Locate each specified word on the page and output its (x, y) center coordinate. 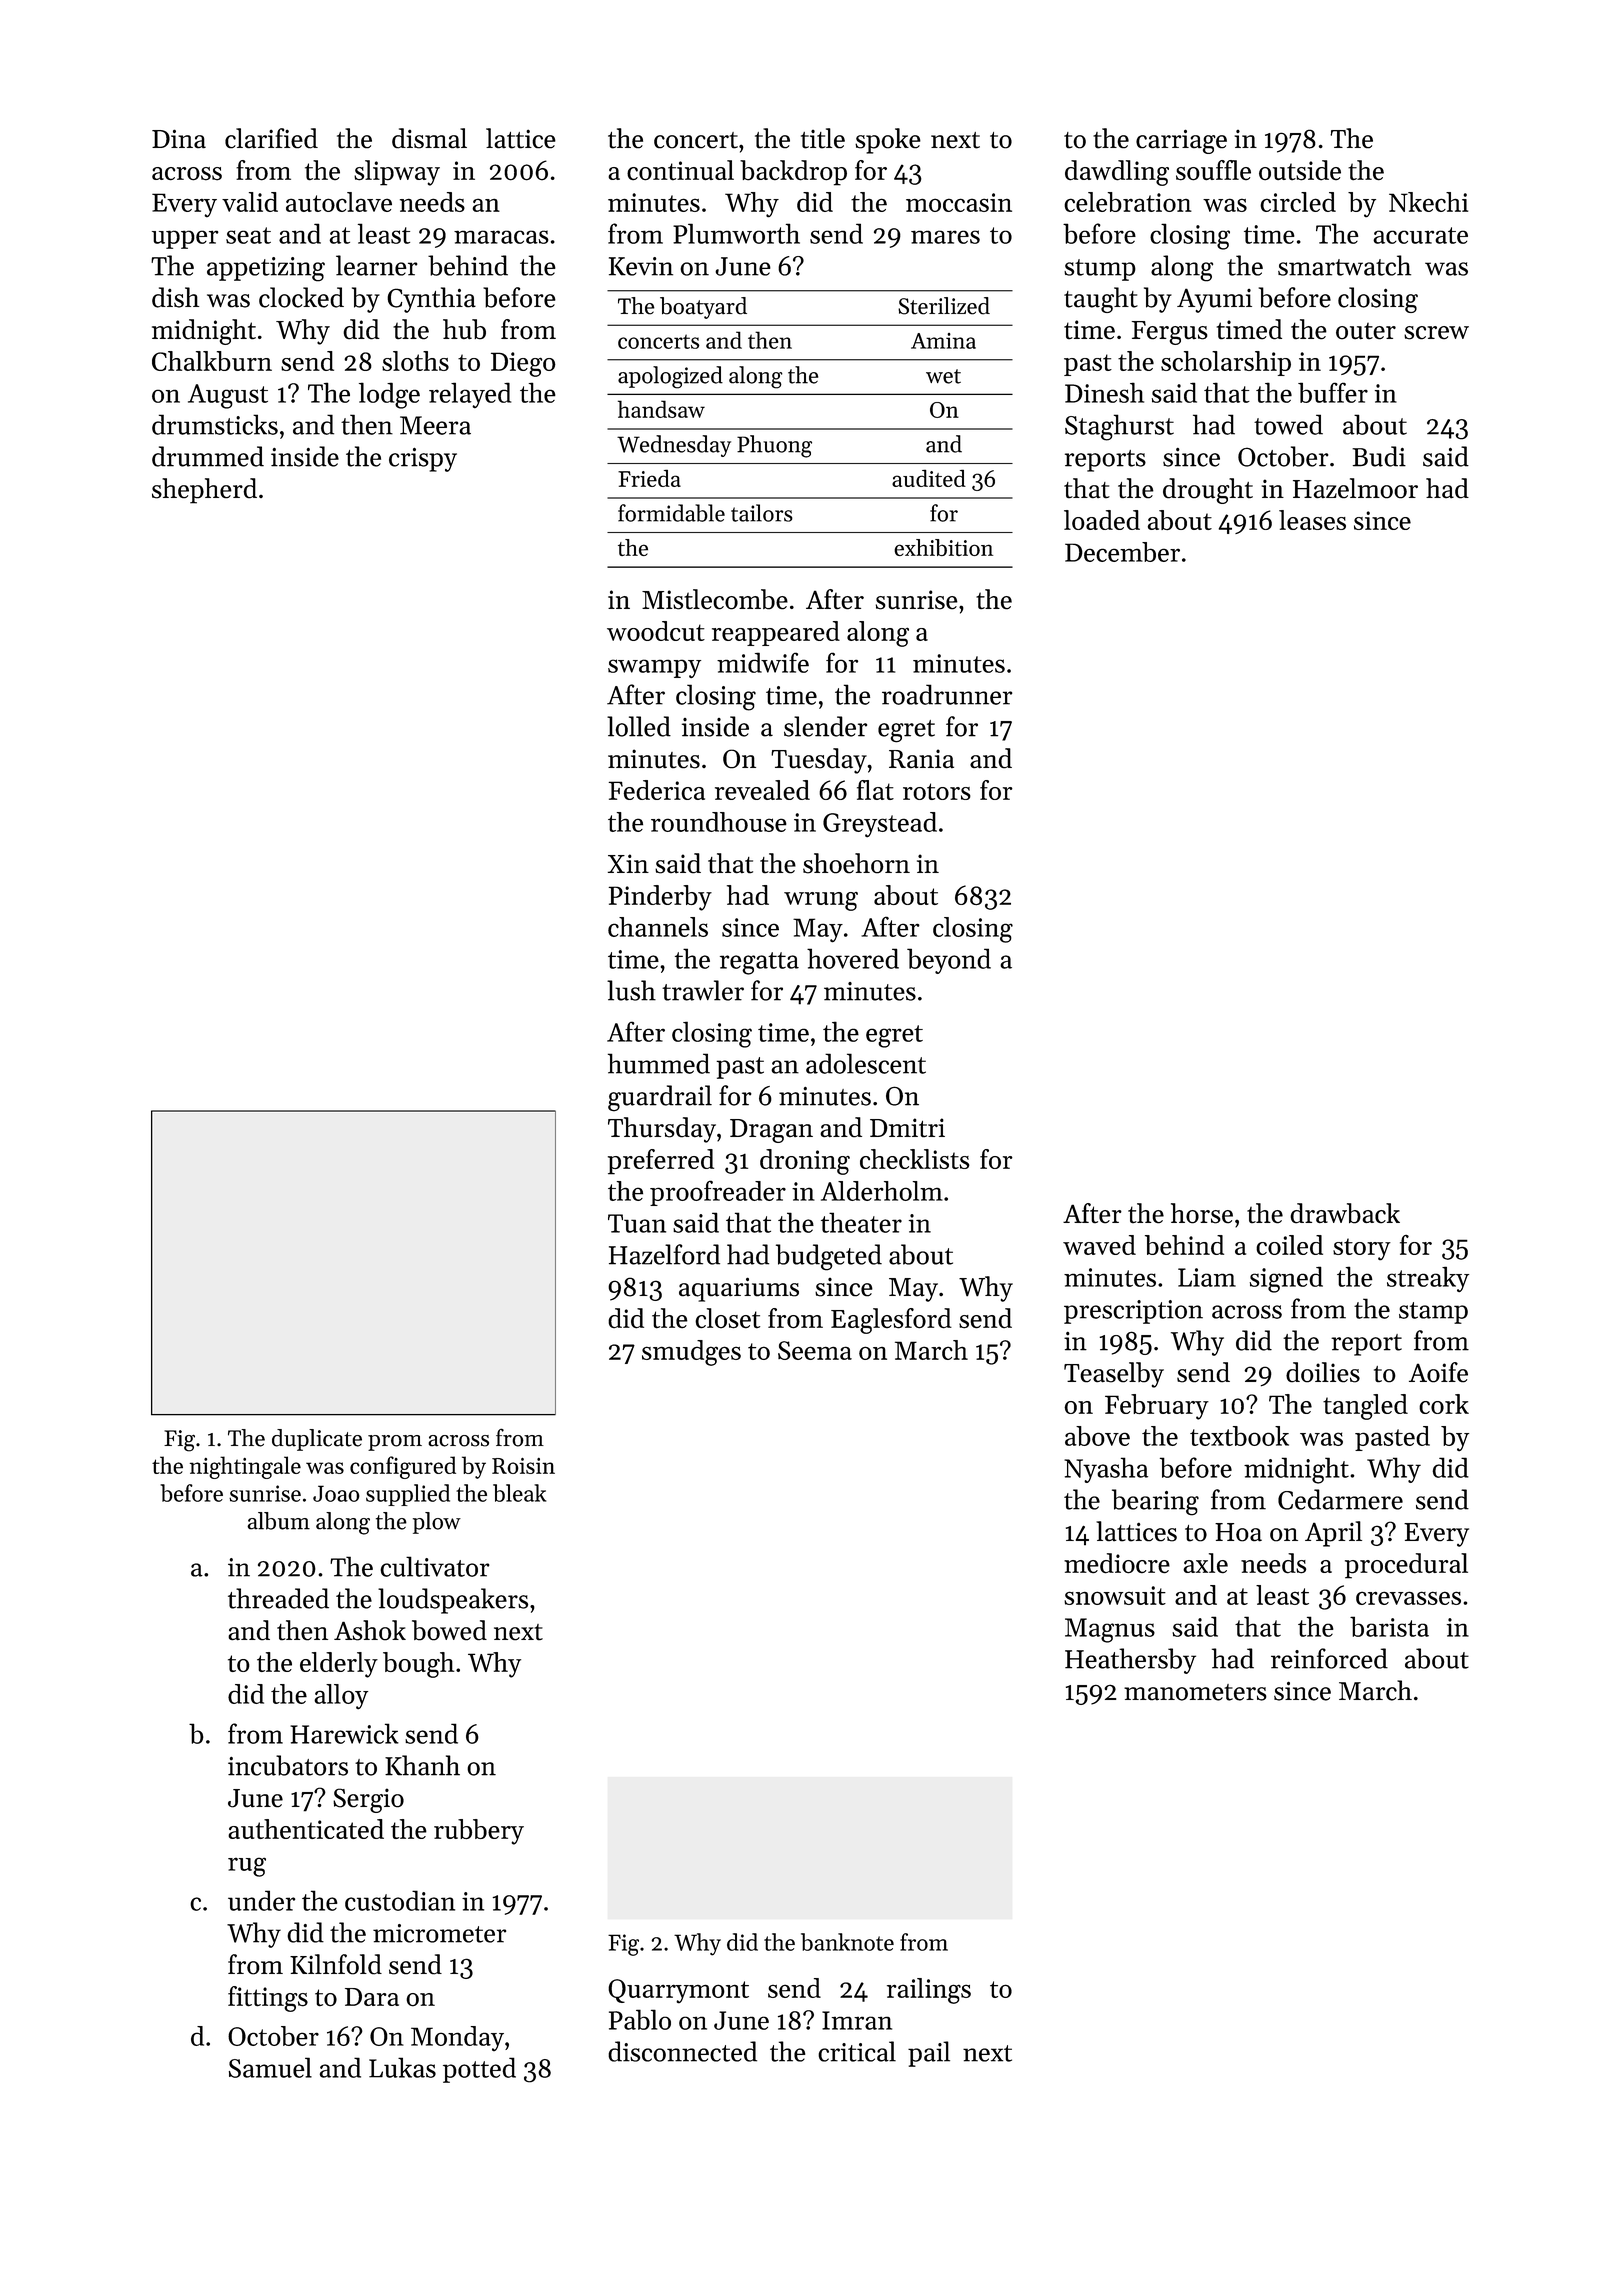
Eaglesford (891, 1321)
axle (1205, 1563)
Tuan (637, 1223)
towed (1288, 424)
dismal (429, 138)
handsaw (661, 409)
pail (929, 2054)
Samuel (270, 2067)
